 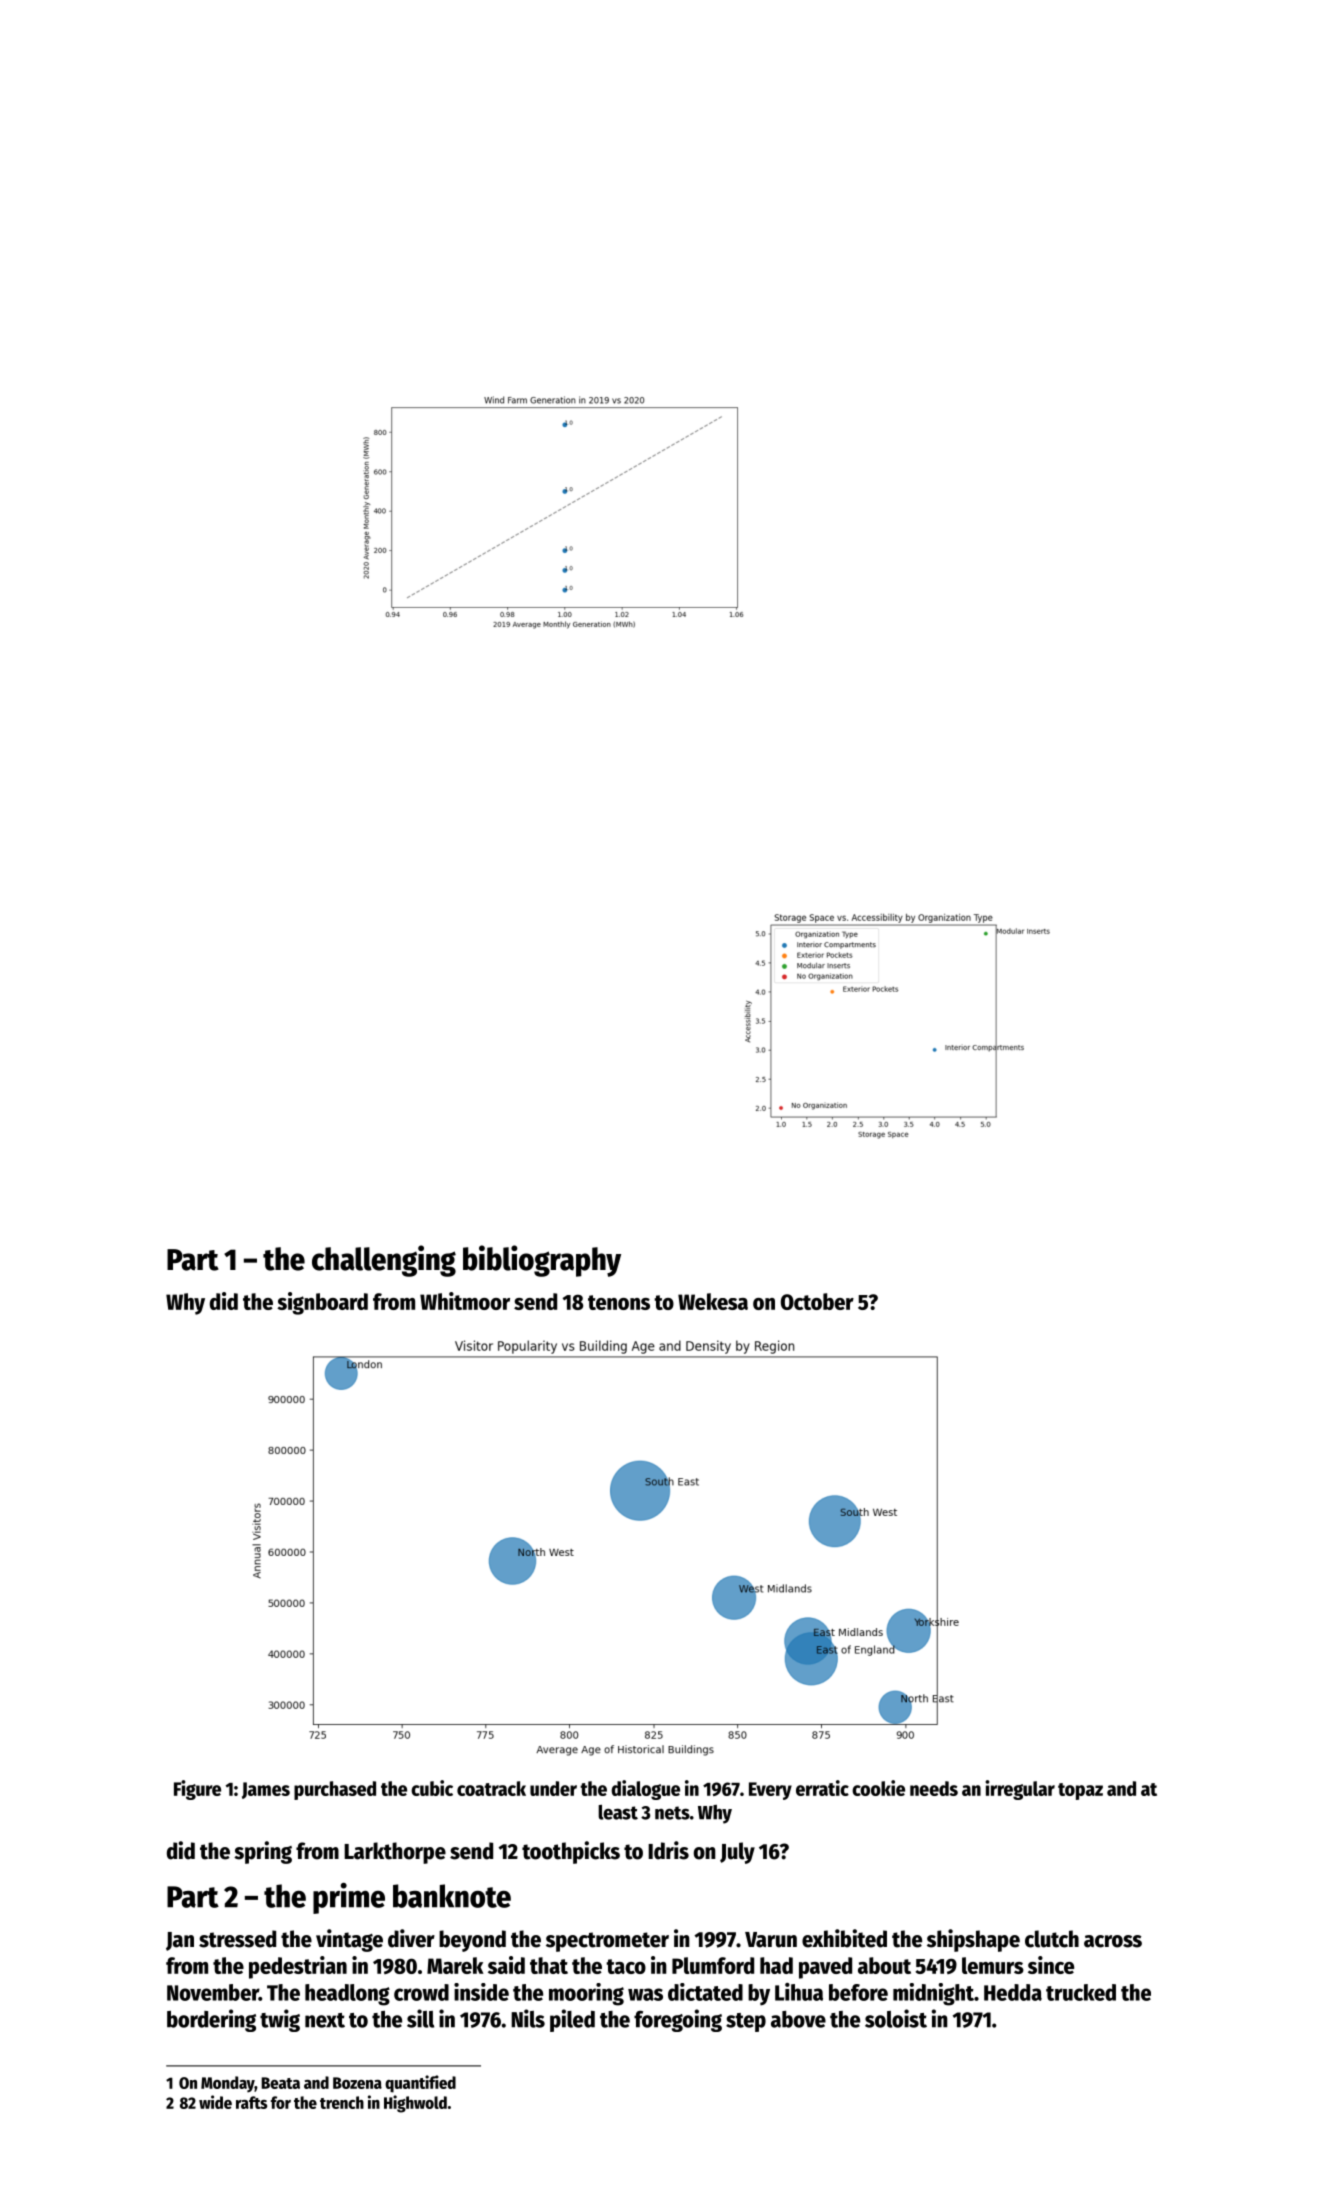 I want to click on bibliography, so click(x=542, y=1261).
